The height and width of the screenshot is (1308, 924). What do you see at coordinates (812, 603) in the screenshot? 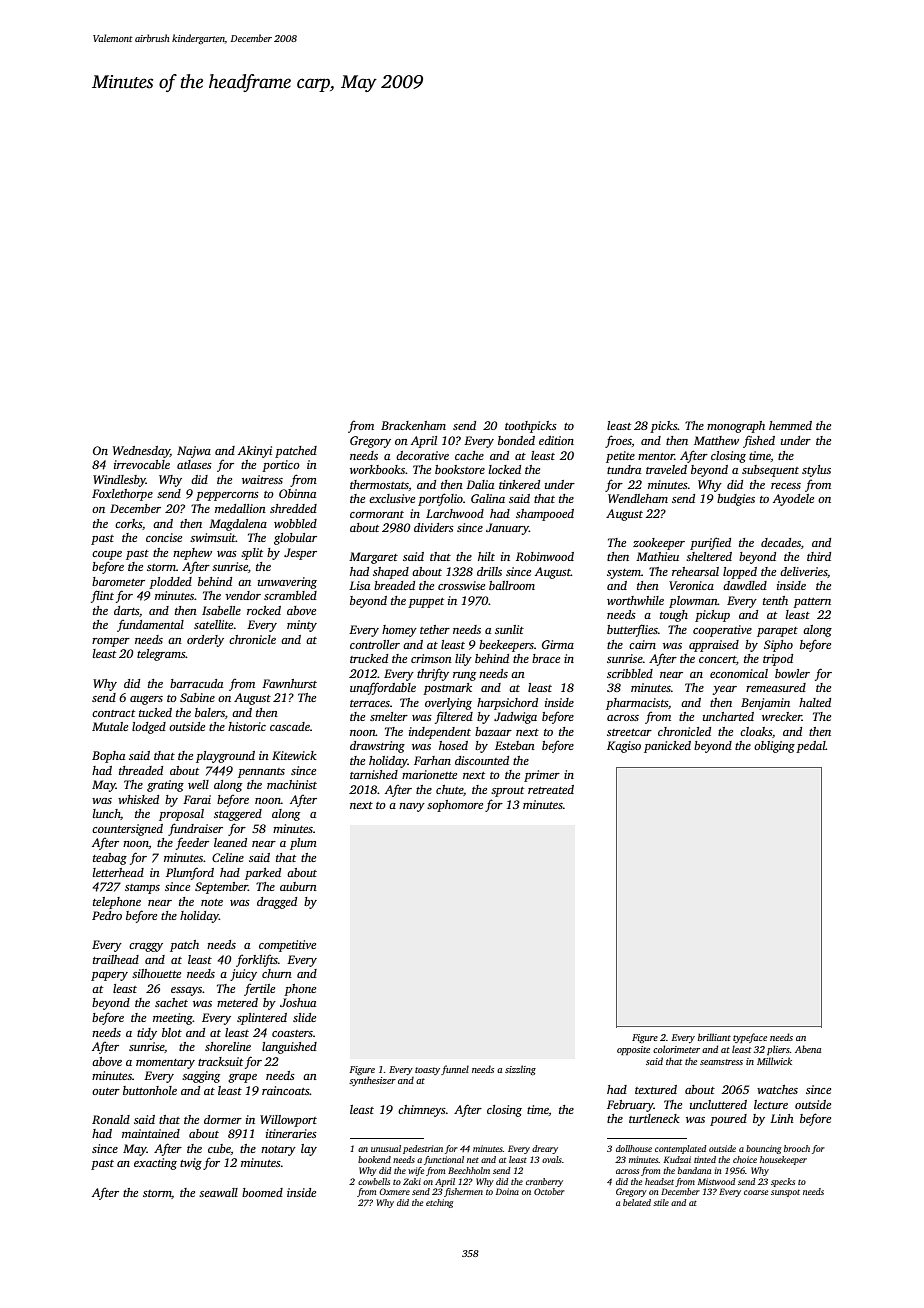
I see `pattern` at bounding box center [812, 603].
